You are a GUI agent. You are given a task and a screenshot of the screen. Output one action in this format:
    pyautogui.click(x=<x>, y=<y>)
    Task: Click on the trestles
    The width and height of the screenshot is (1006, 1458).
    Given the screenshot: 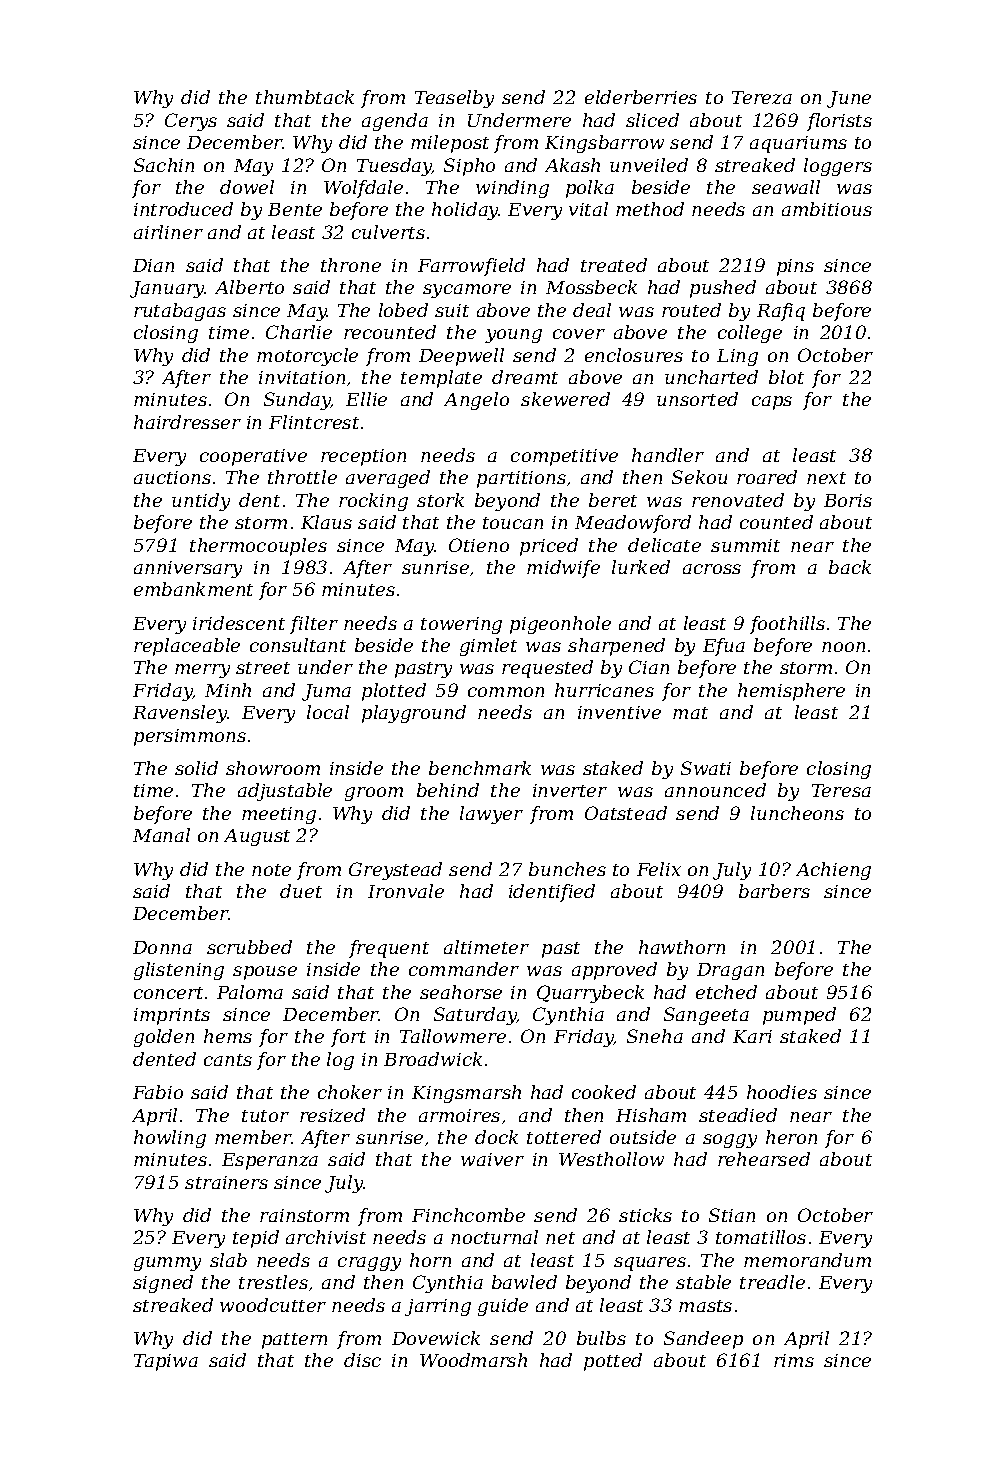 What is the action you would take?
    pyautogui.click(x=273, y=1282)
